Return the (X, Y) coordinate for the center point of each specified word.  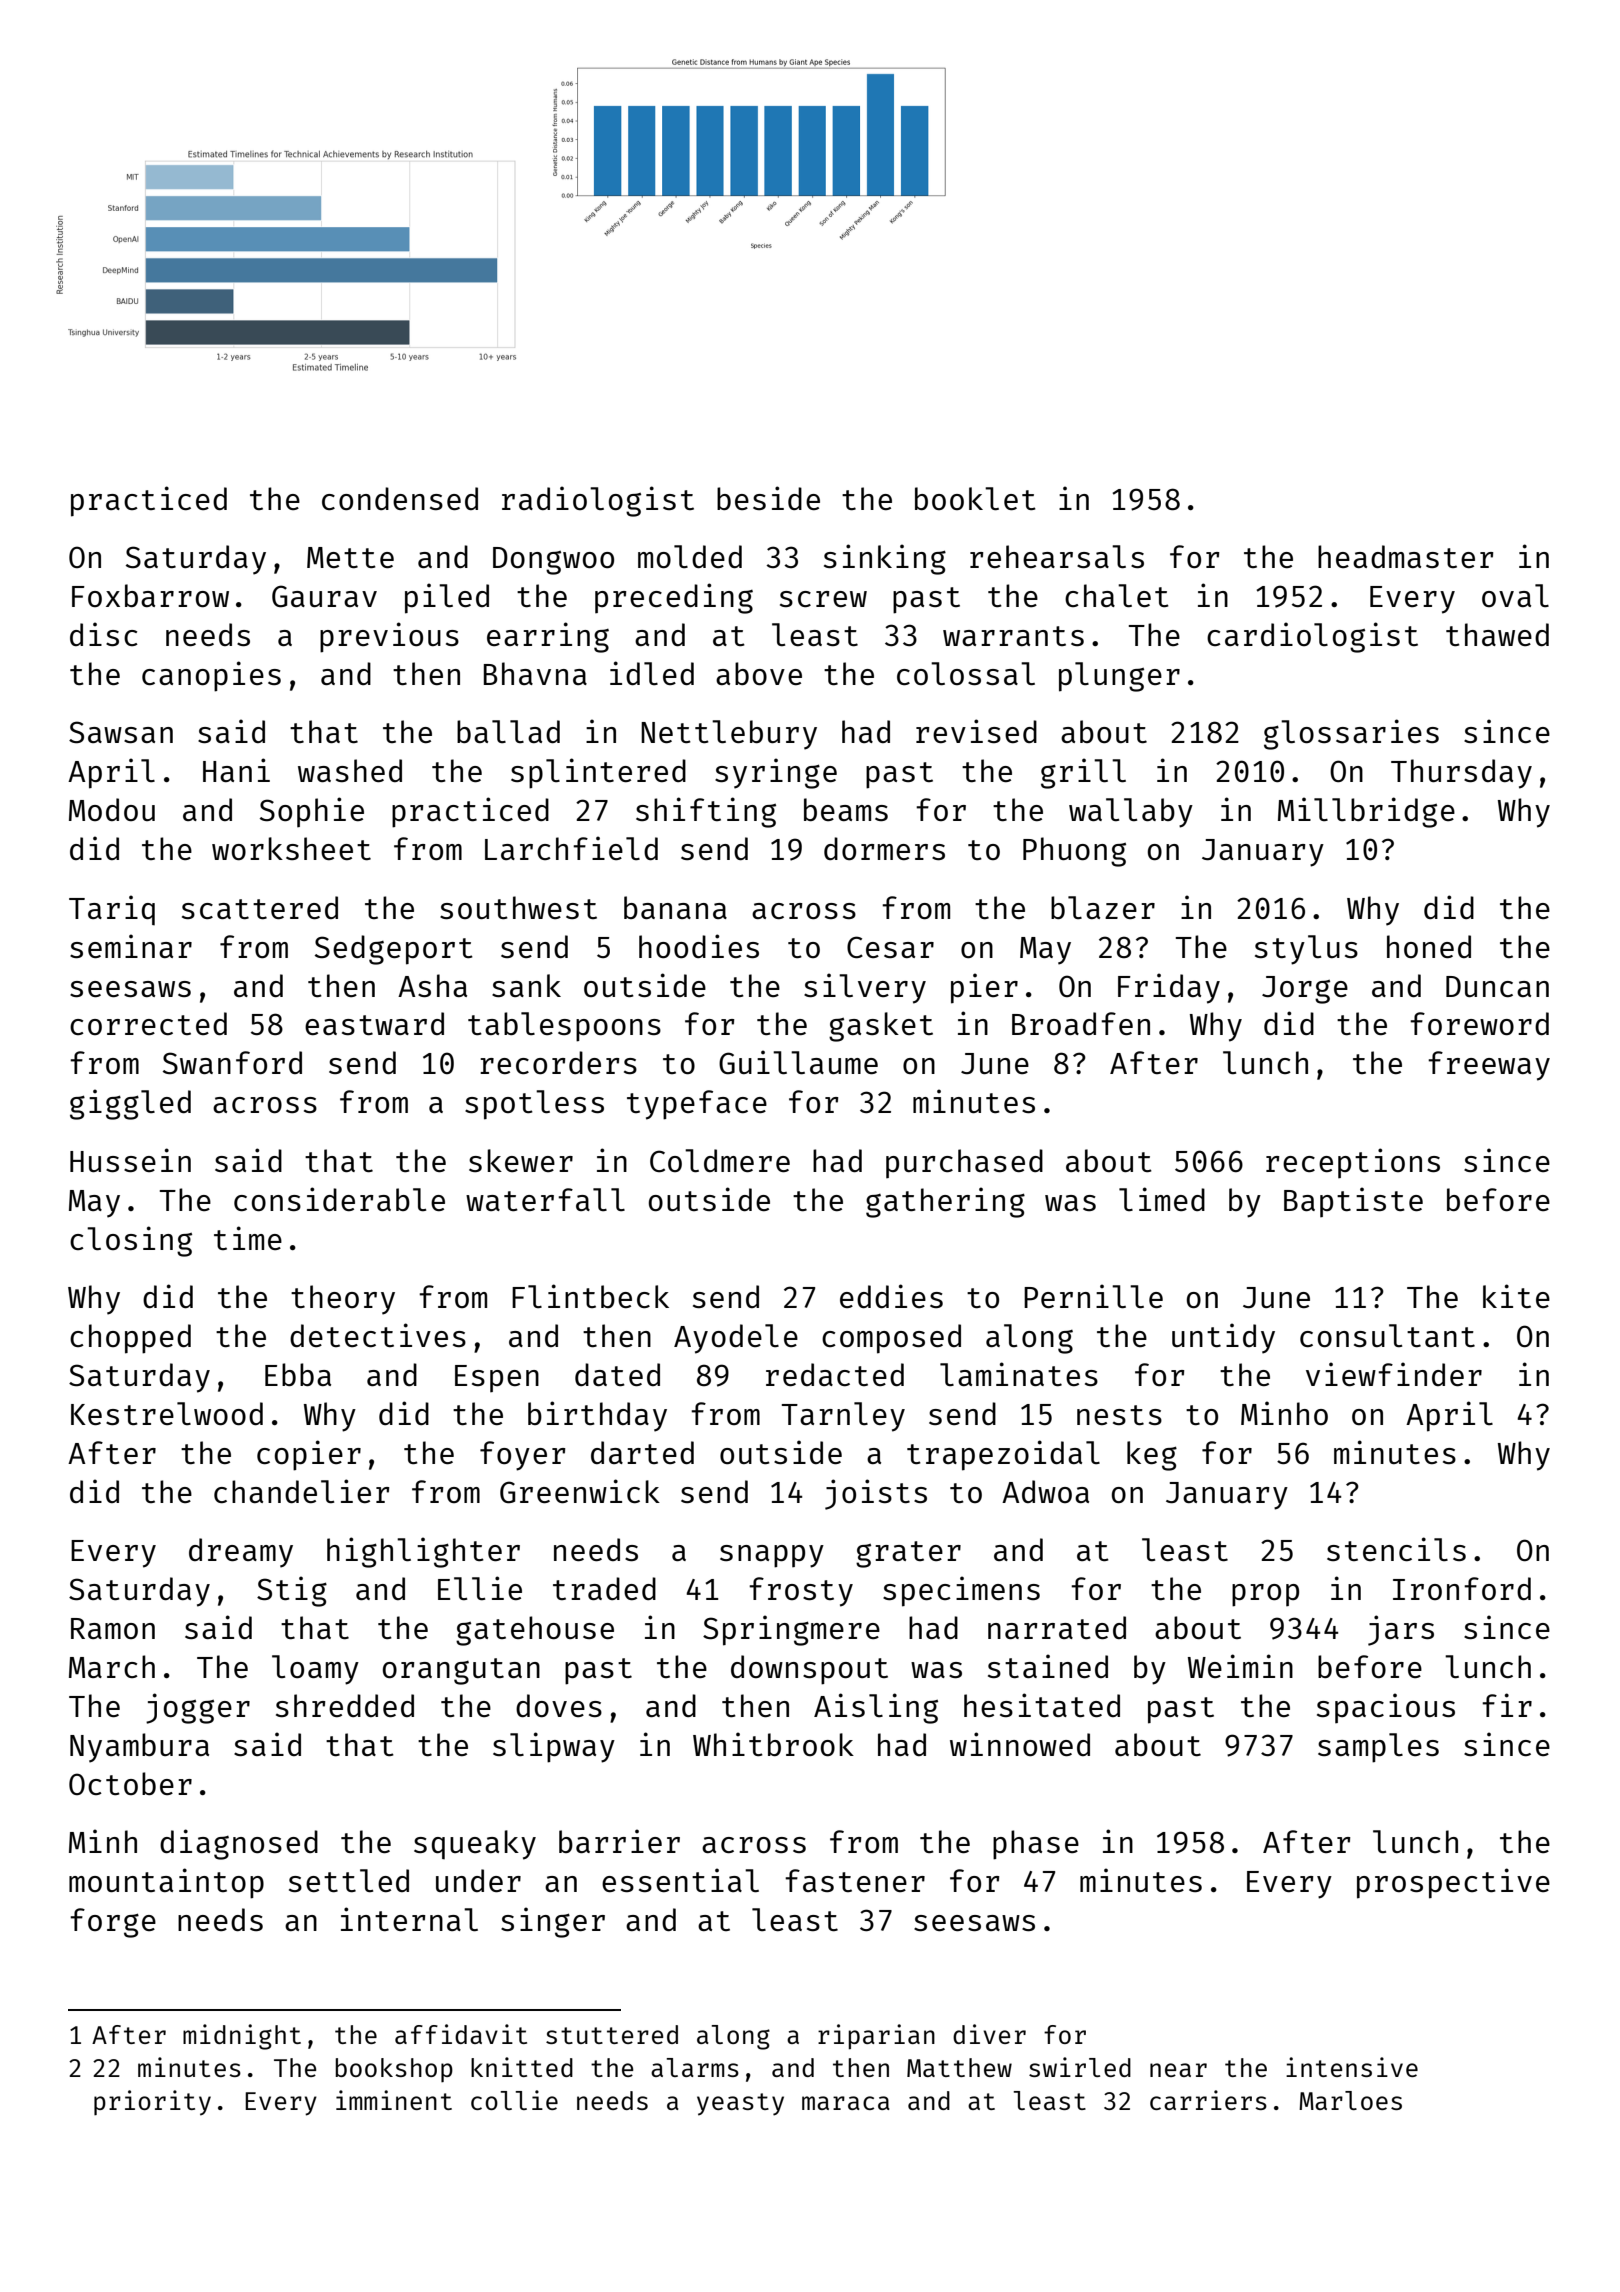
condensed (400, 498)
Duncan (1497, 986)
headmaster (1405, 556)
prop (1265, 1595)
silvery (865, 988)
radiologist (598, 501)
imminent (394, 2100)
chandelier (301, 1491)
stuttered (612, 2034)
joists (876, 1494)
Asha (432, 985)
